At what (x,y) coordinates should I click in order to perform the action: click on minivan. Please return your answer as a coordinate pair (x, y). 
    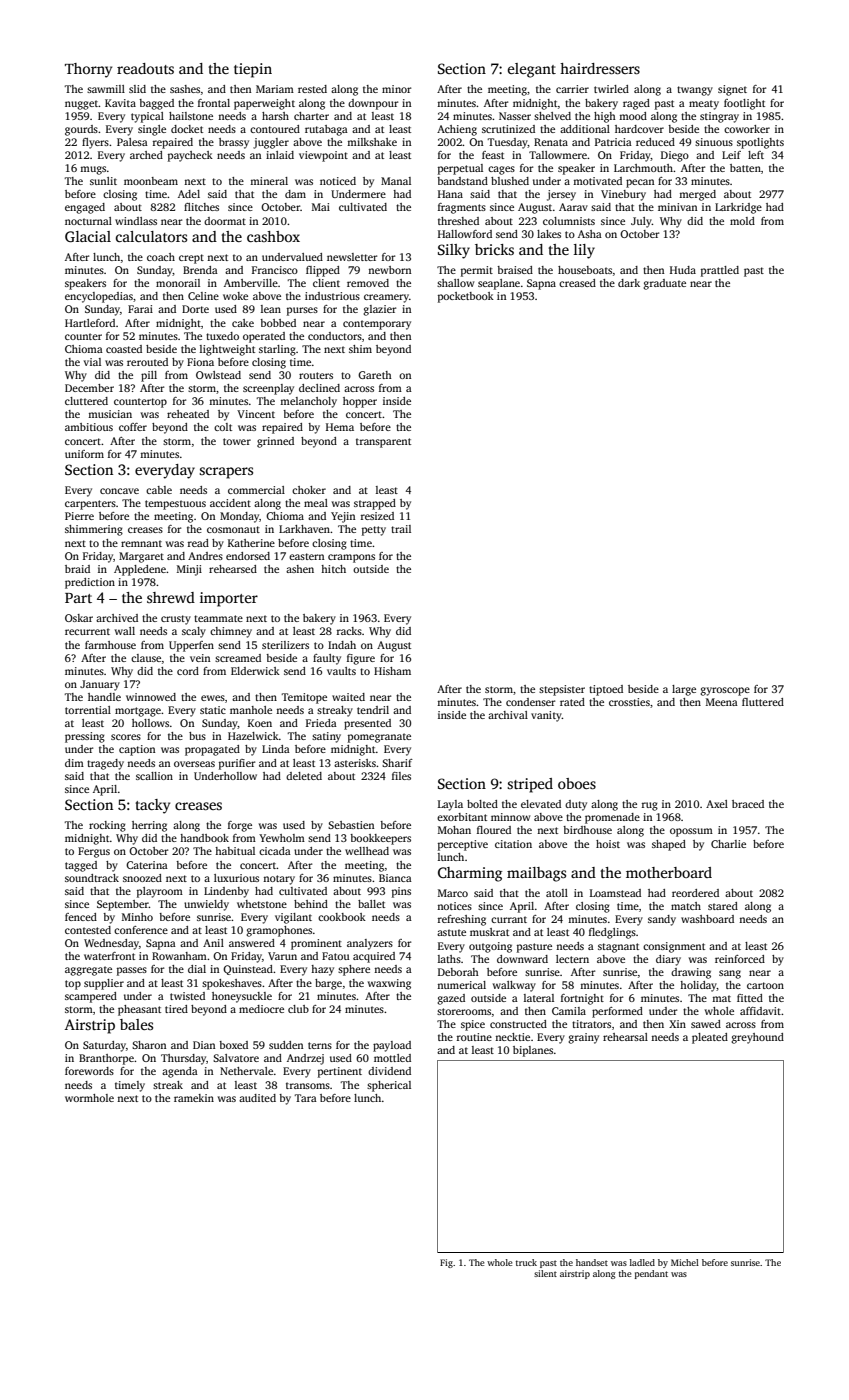
    Looking at the image, I should click on (677, 207).
